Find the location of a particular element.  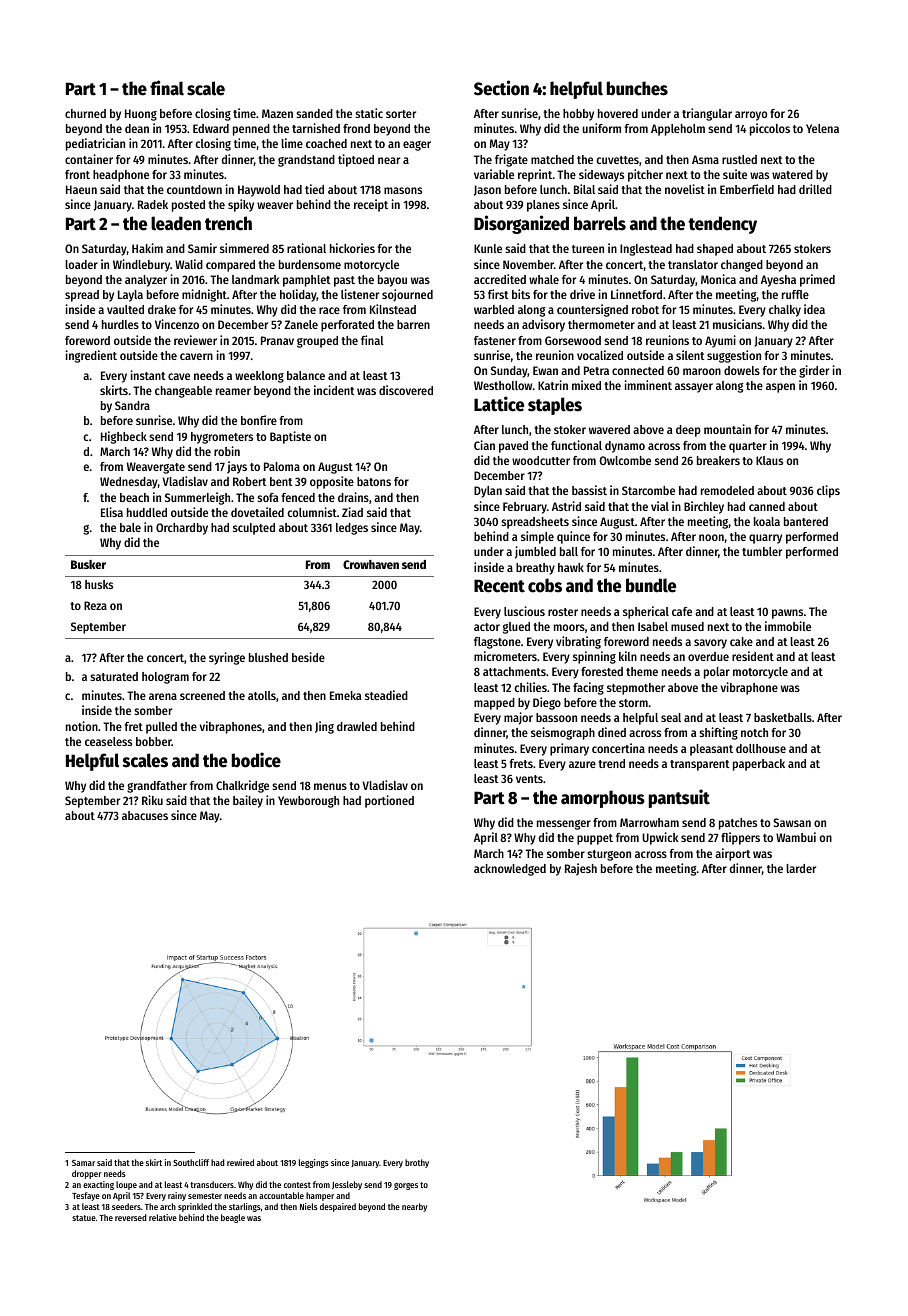

Samar is located at coordinates (83, 1163).
